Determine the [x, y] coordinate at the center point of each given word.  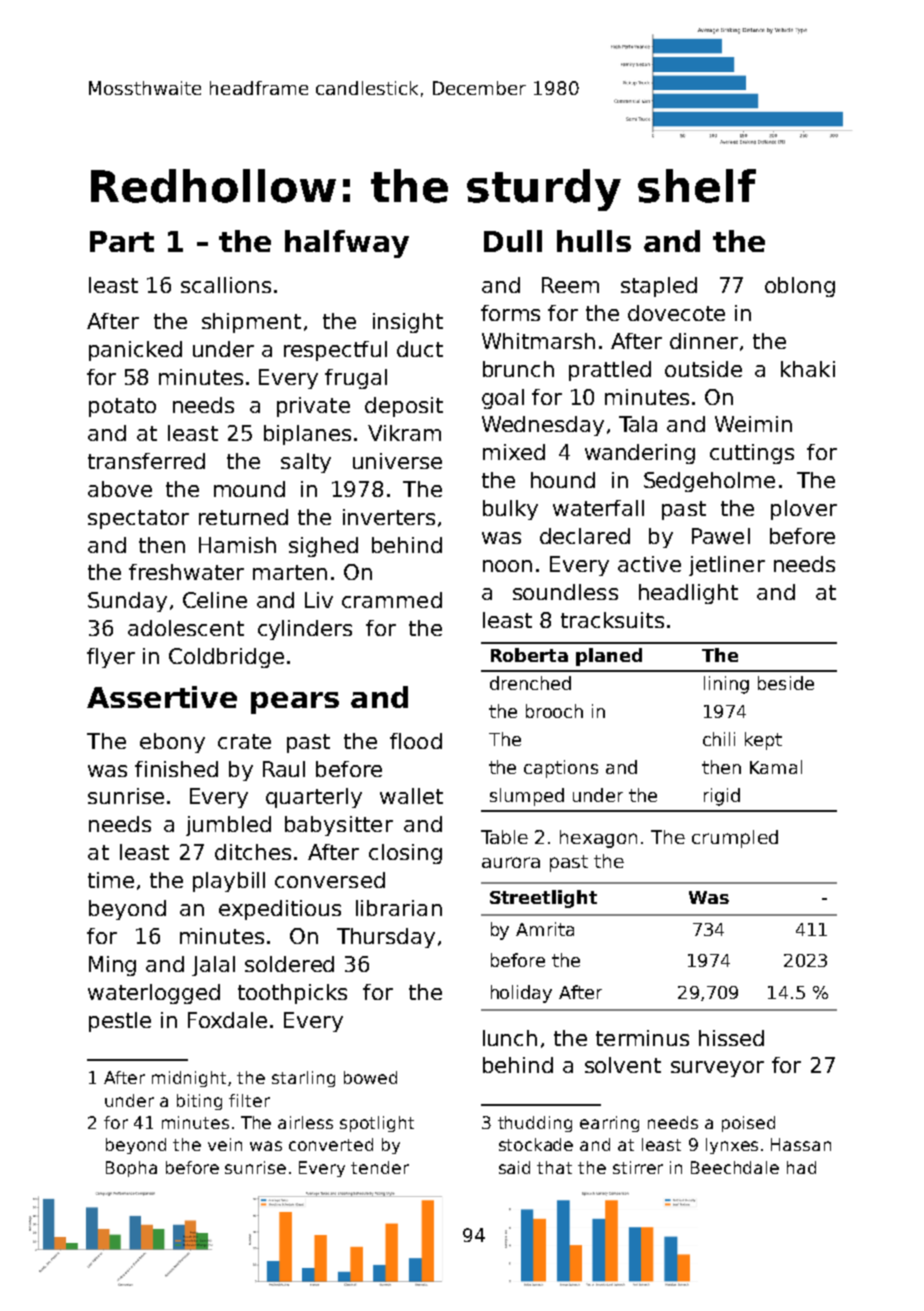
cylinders [305, 630]
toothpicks [292, 994]
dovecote [676, 313]
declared [585, 536]
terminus [642, 1038]
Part [122, 241]
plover [804, 510]
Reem [570, 285]
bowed [370, 1077]
